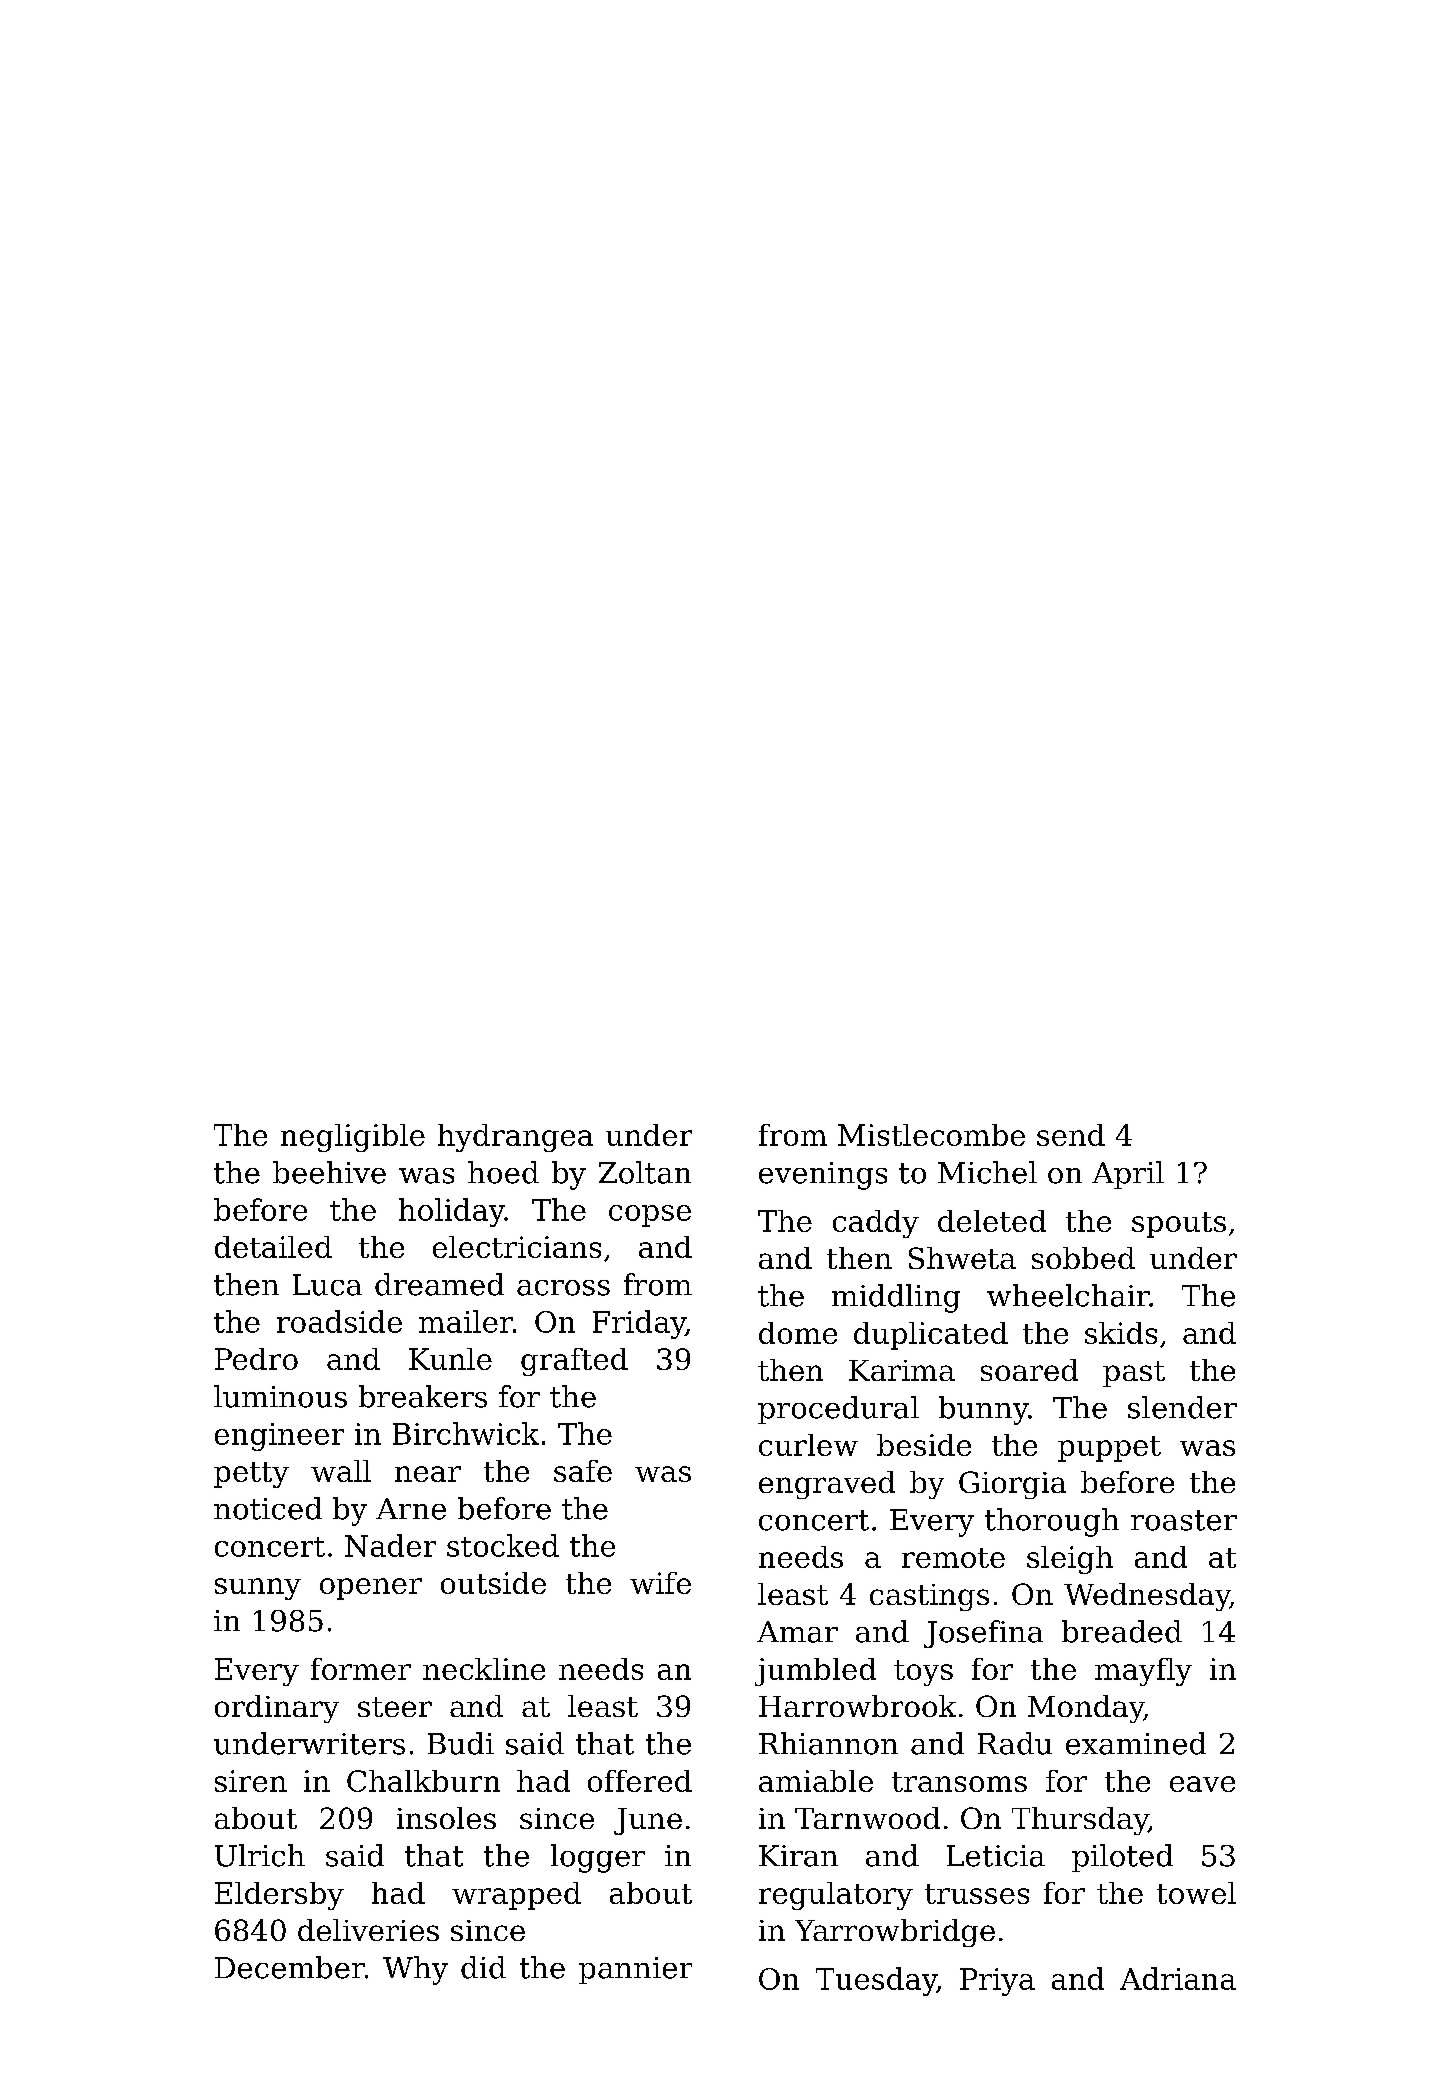  Describe the element at coordinates (1071, 1135) in the document. I see `send` at that location.
